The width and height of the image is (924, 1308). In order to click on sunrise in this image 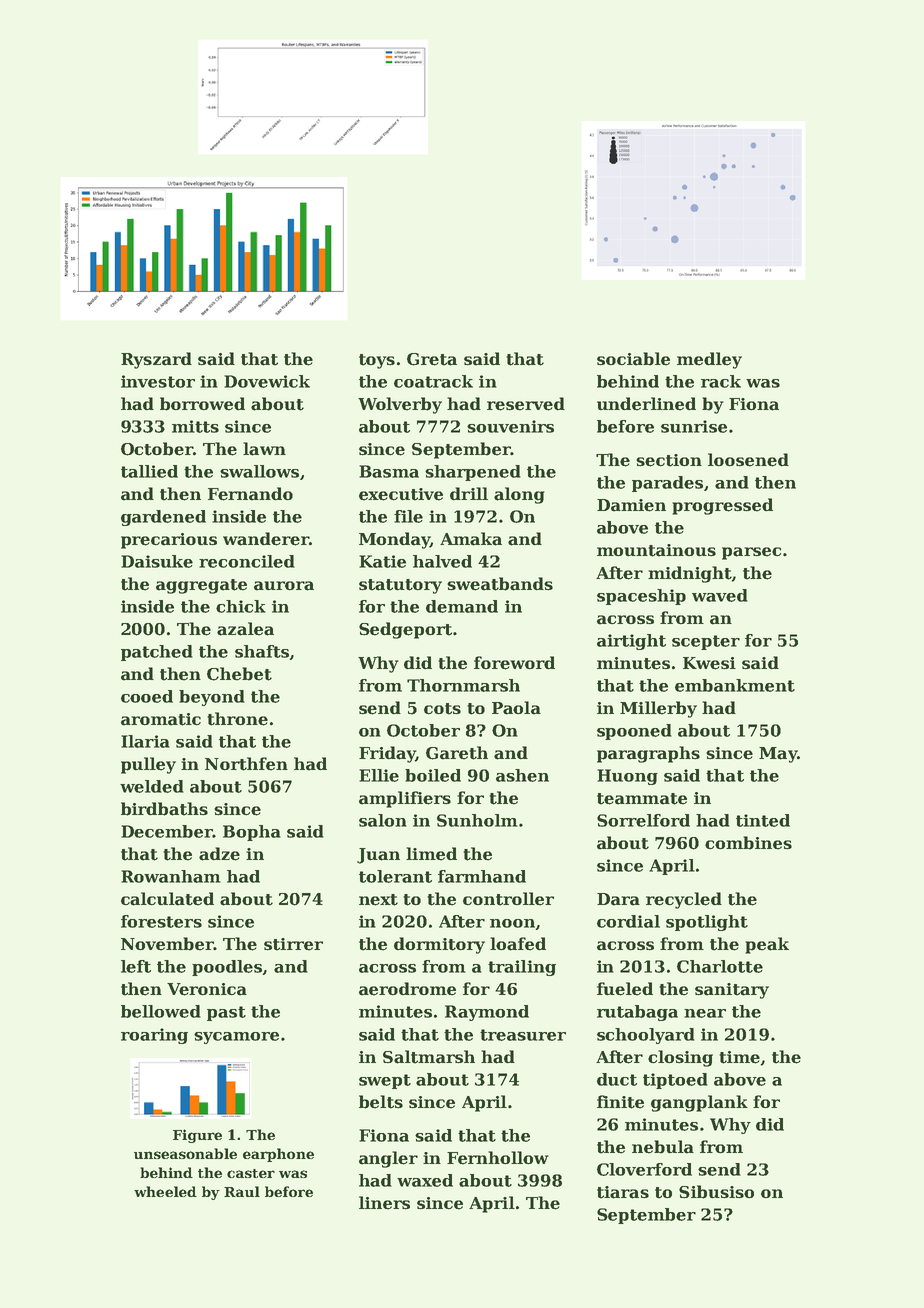, I will do `click(694, 426)`.
